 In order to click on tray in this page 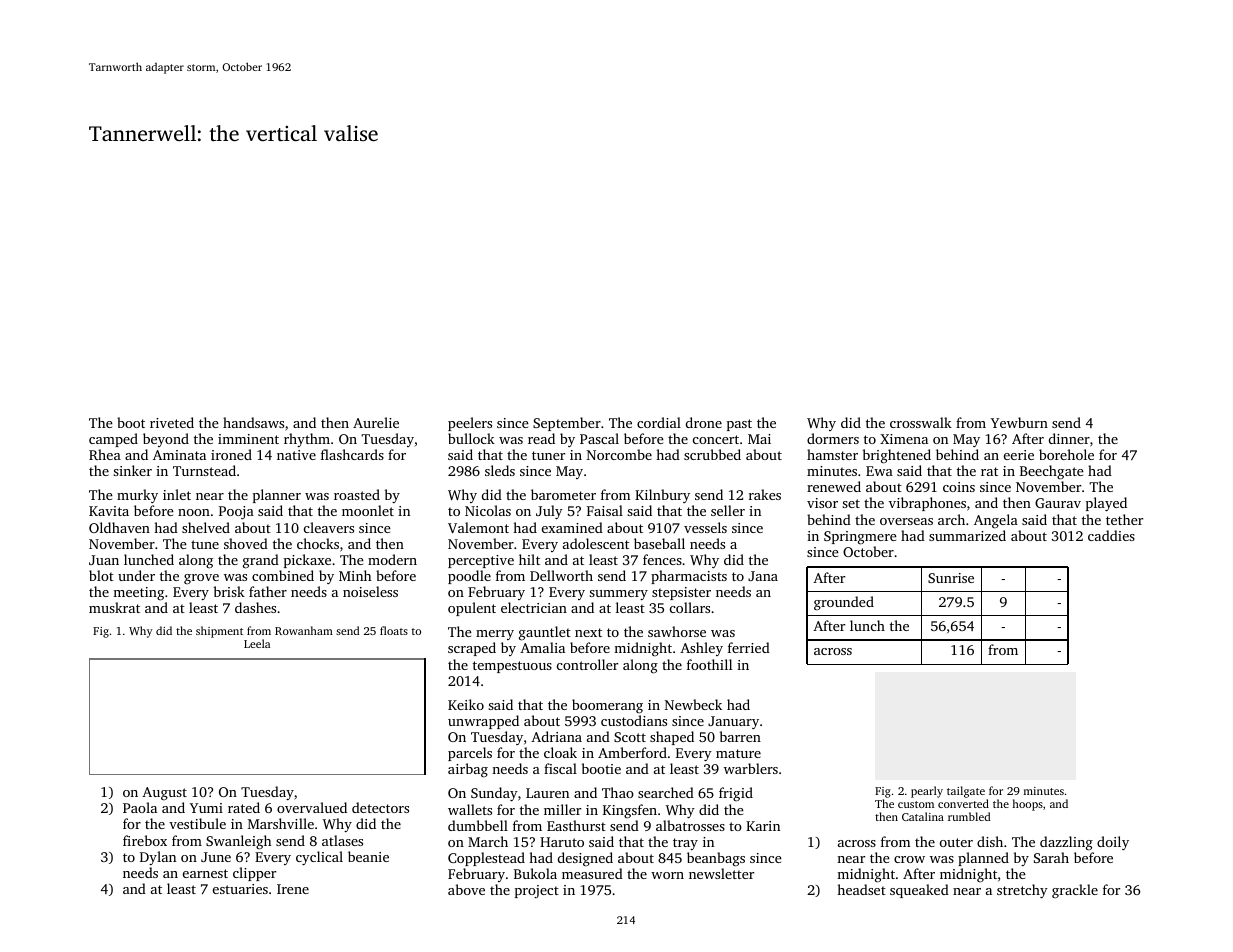, I will do `click(685, 844)`.
